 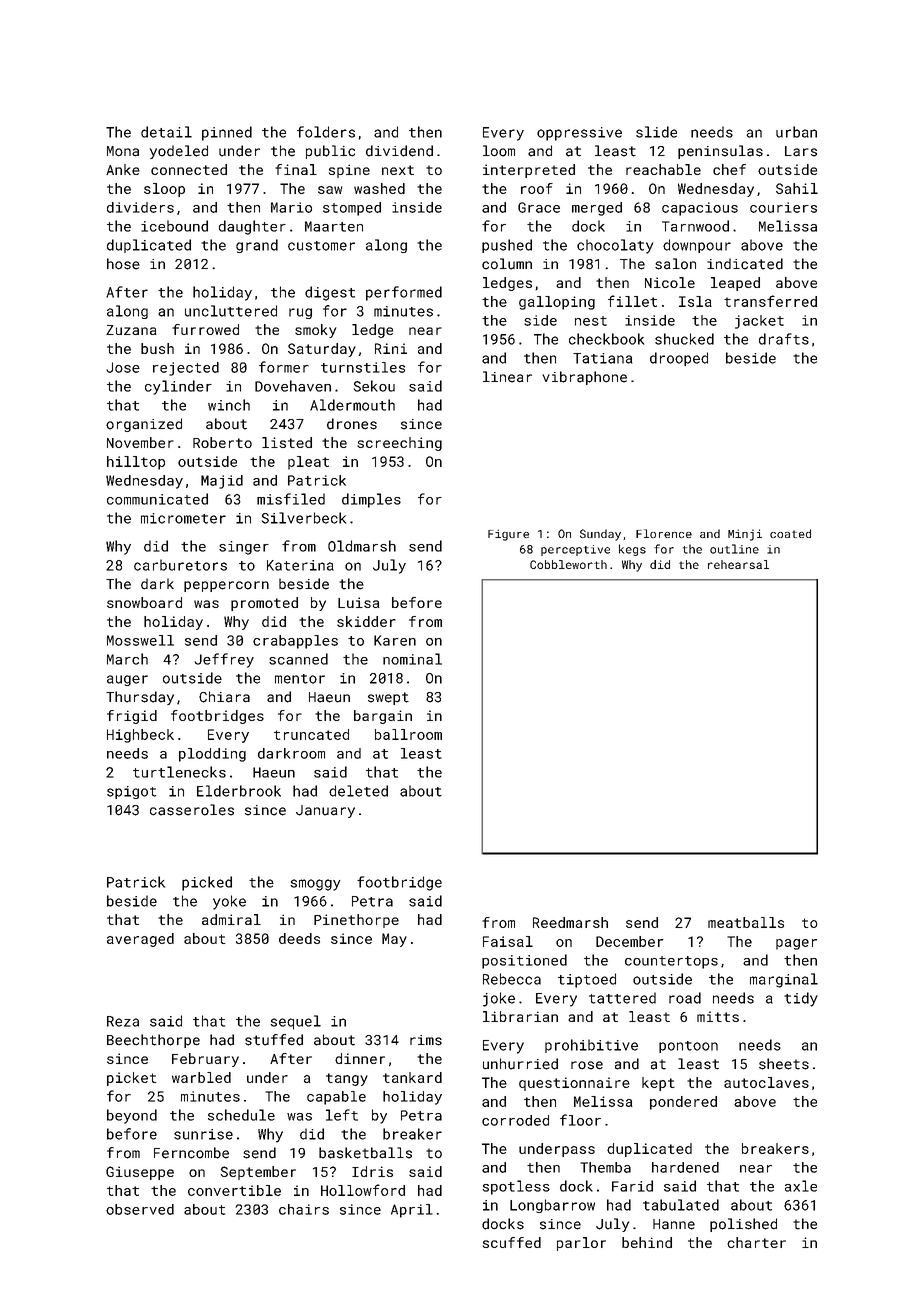 What do you see at coordinates (745, 264) in the screenshot?
I see `indicated` at bounding box center [745, 264].
